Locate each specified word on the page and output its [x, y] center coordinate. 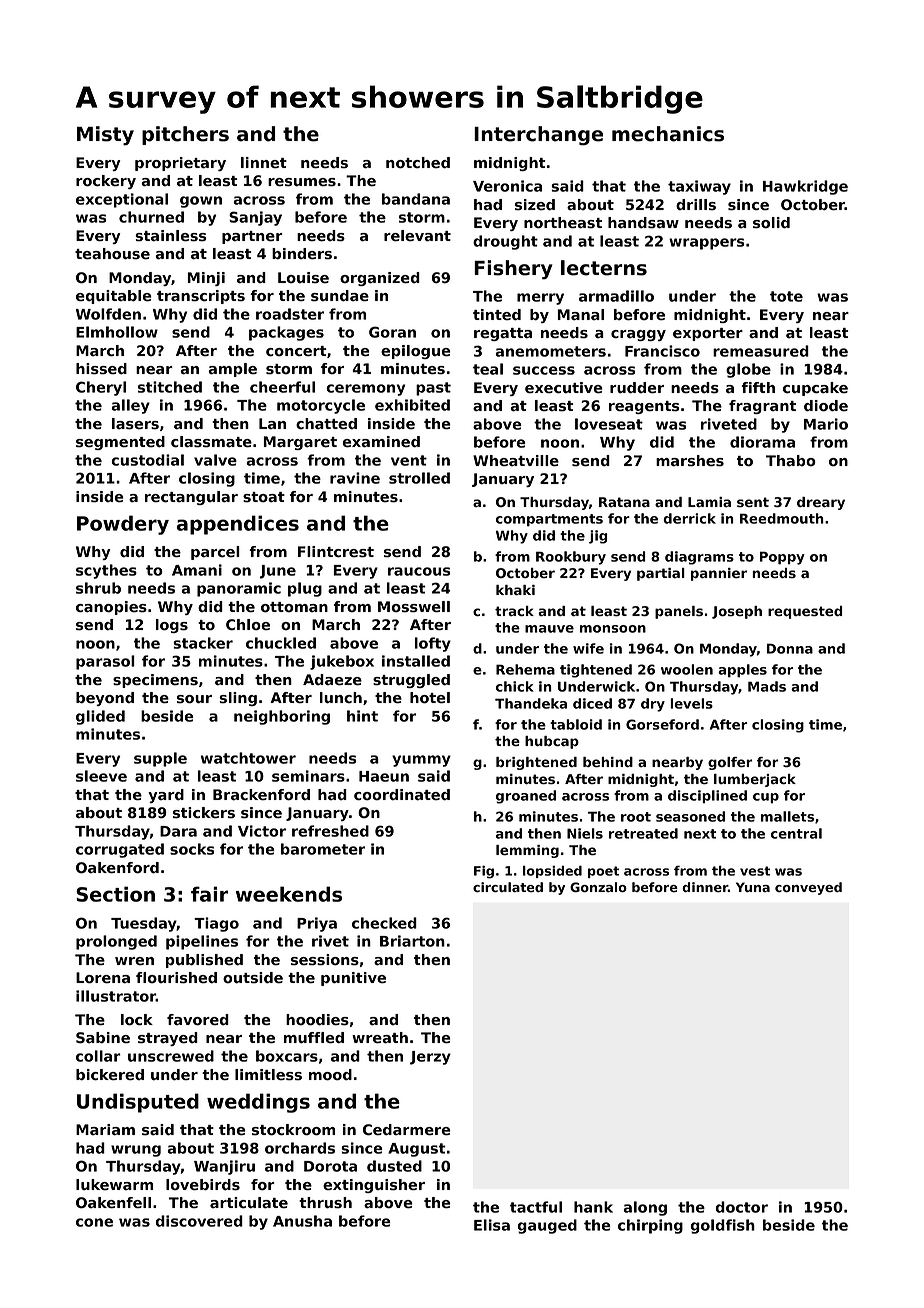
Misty [105, 136]
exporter [708, 334]
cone [94, 1222]
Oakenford [117, 868]
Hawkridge [805, 187]
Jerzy [430, 1058]
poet [603, 872]
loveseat [609, 424]
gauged [547, 1226]
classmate [211, 442]
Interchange [538, 135]
